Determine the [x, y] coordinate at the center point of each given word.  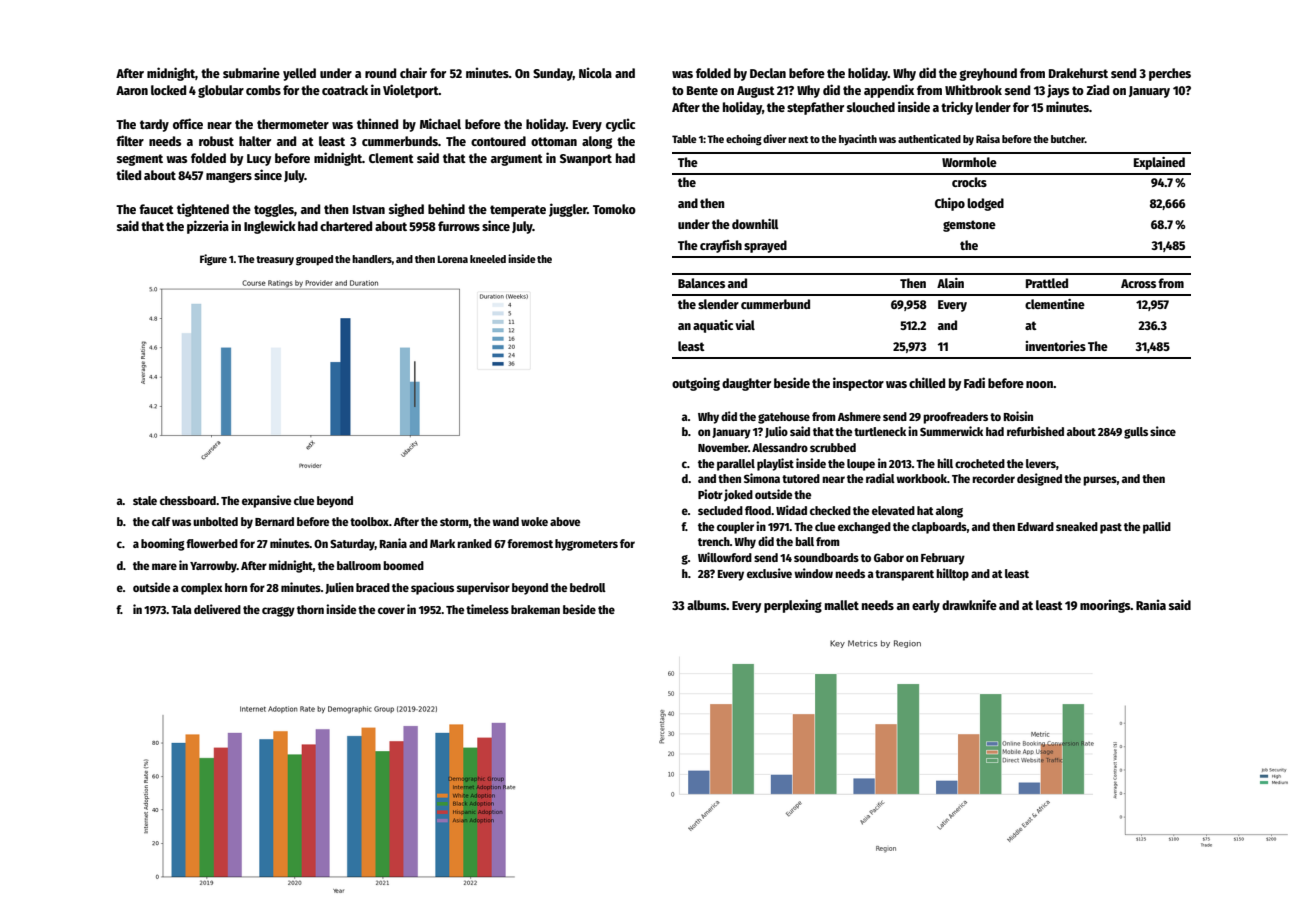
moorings [1105, 606]
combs [263, 90]
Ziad [1097, 89]
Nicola [595, 72]
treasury [275, 261]
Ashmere [859, 416]
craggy [278, 612]
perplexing [793, 606]
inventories [1055, 346]
